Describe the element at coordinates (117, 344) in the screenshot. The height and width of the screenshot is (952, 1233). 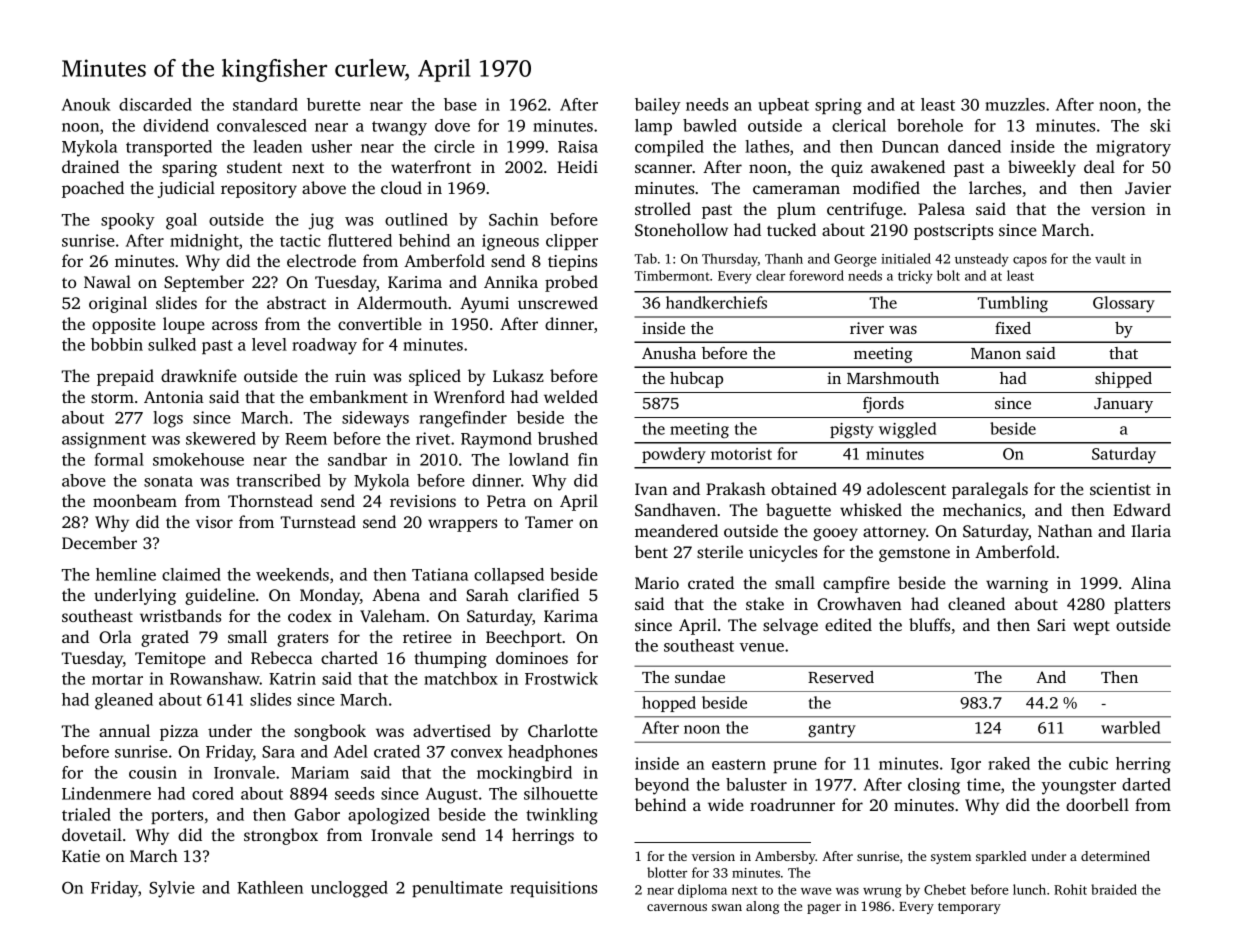
I see `bobbin` at that location.
